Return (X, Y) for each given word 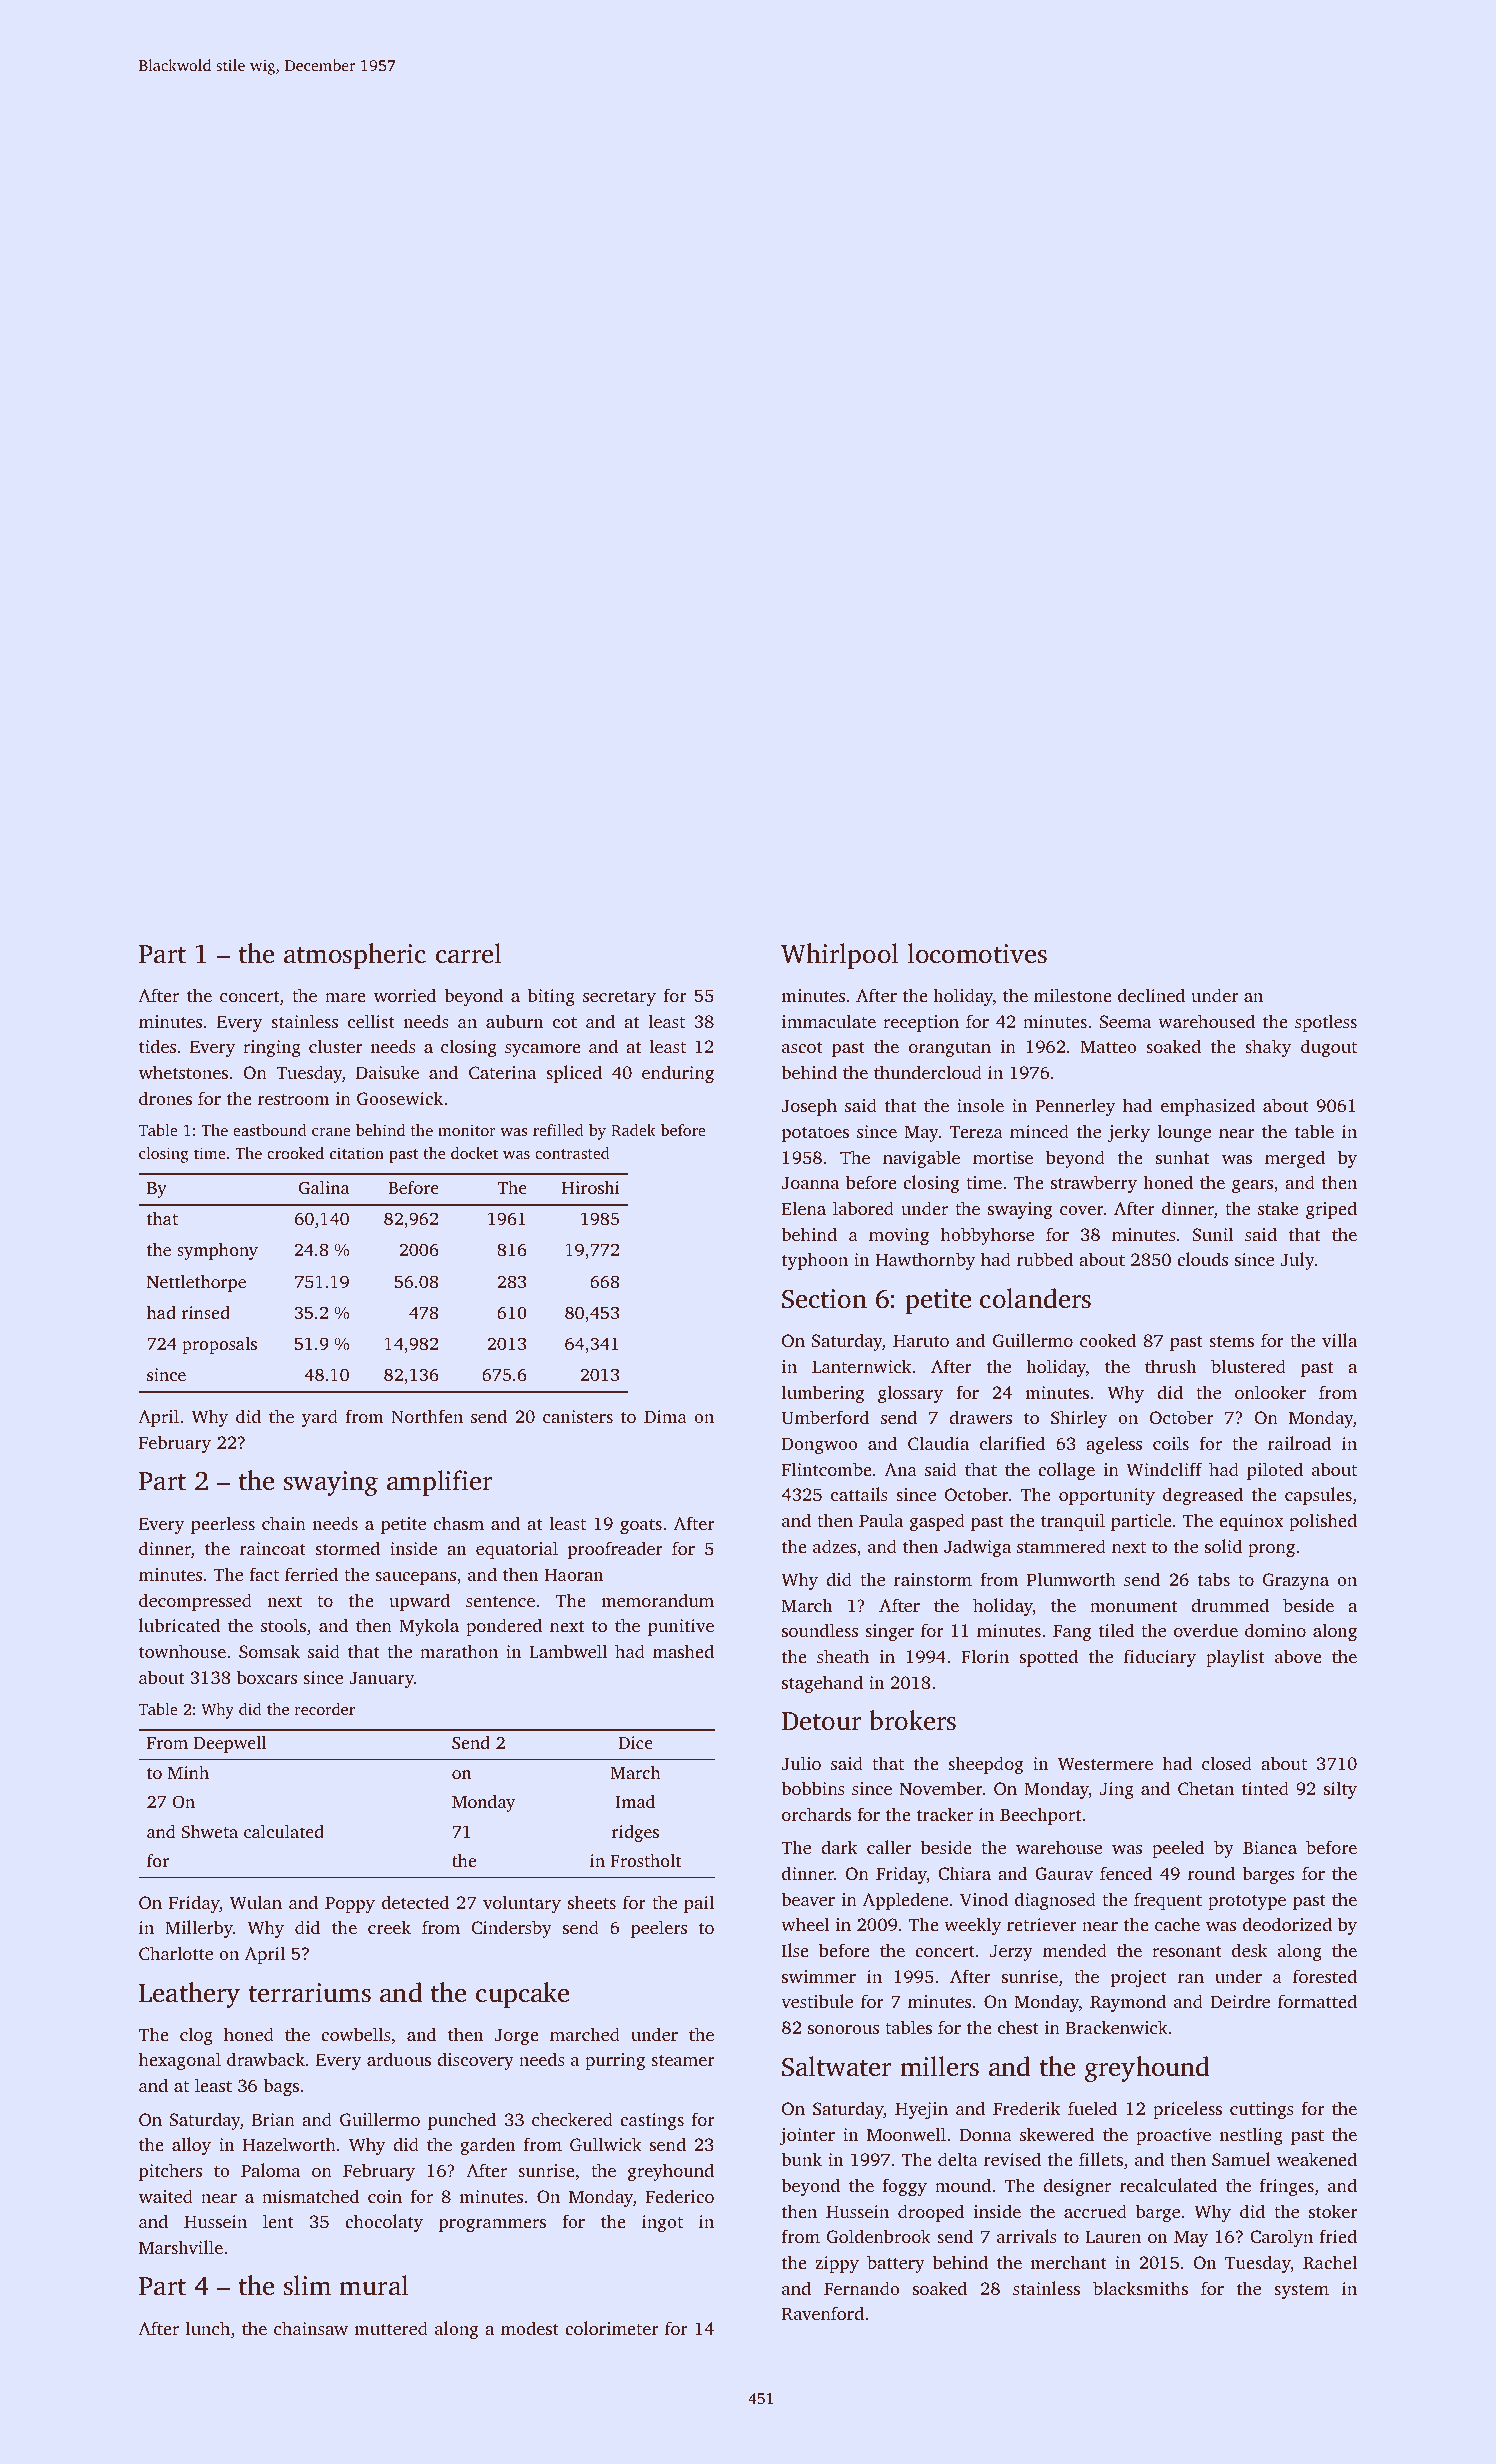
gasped (937, 1522)
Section (824, 1299)
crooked (295, 1153)
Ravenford (823, 2313)
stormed (347, 1548)
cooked (1108, 1340)
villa (1339, 1340)
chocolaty (384, 2223)
